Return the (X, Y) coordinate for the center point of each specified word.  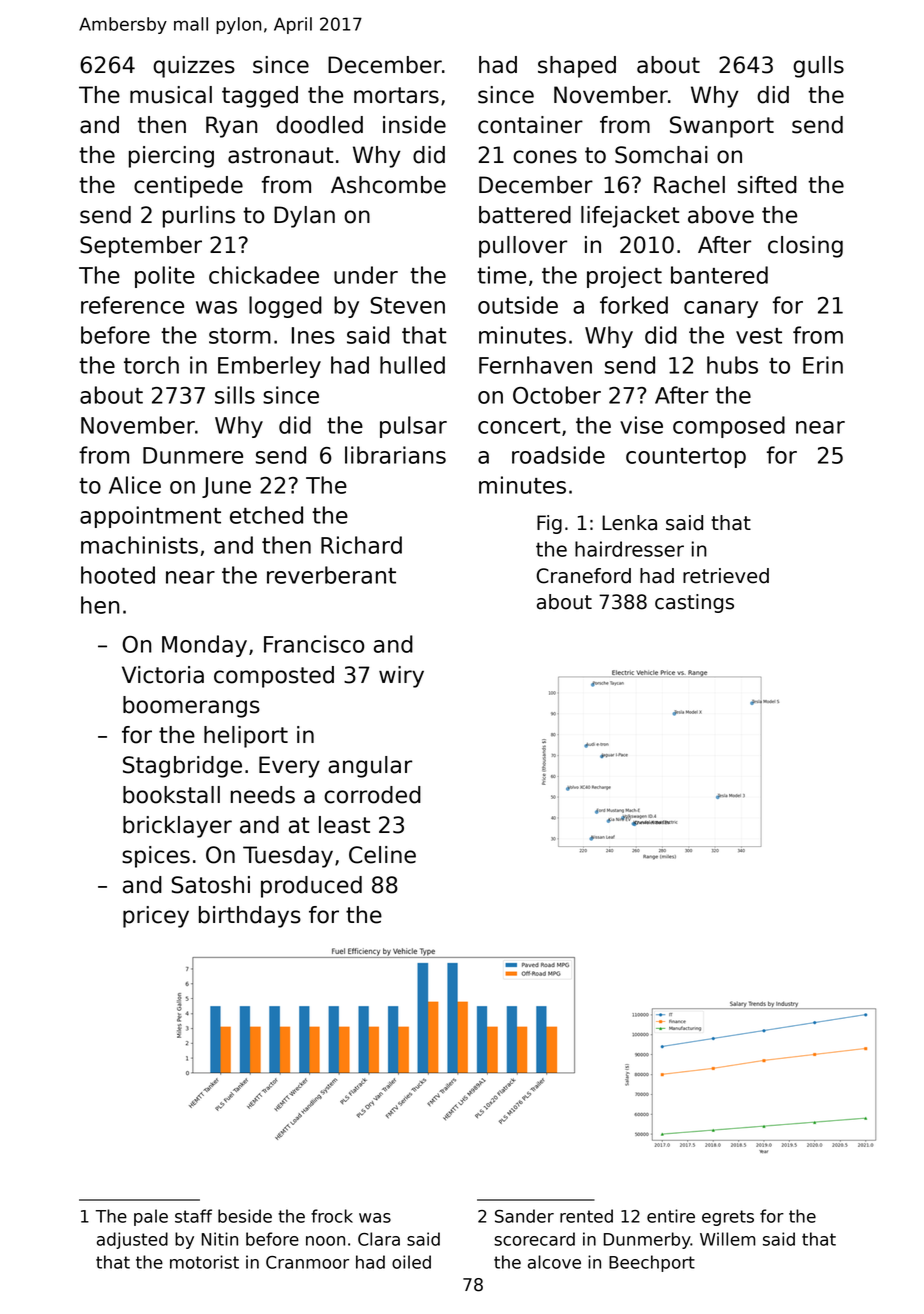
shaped (577, 67)
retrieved (726, 576)
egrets (728, 1218)
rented (586, 1216)
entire (671, 1216)
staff (193, 1216)
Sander (524, 1216)
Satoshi (211, 885)
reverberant (331, 575)
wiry (401, 677)
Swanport (722, 127)
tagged (260, 97)
